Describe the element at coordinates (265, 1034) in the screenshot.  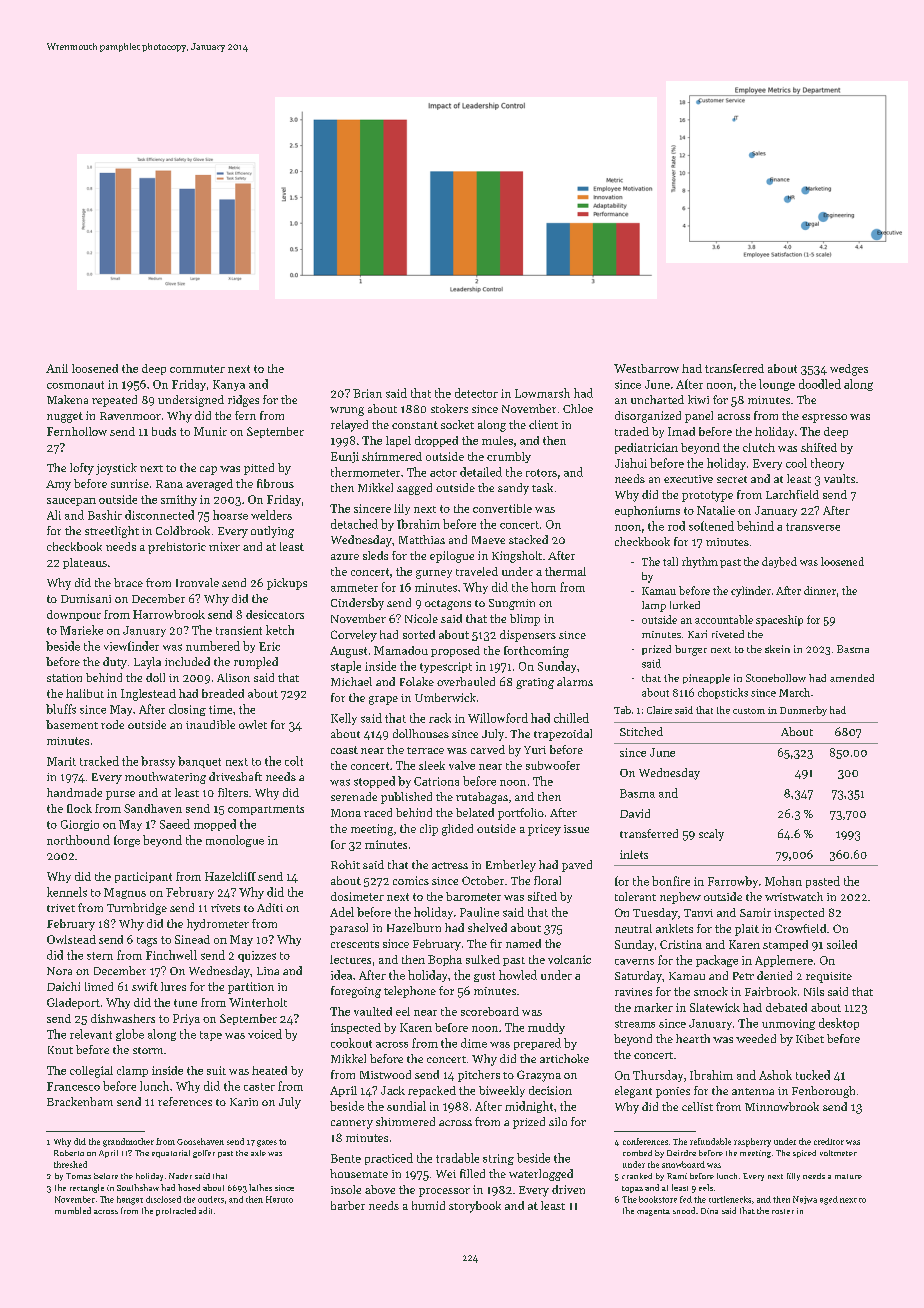
I see `voiced` at that location.
